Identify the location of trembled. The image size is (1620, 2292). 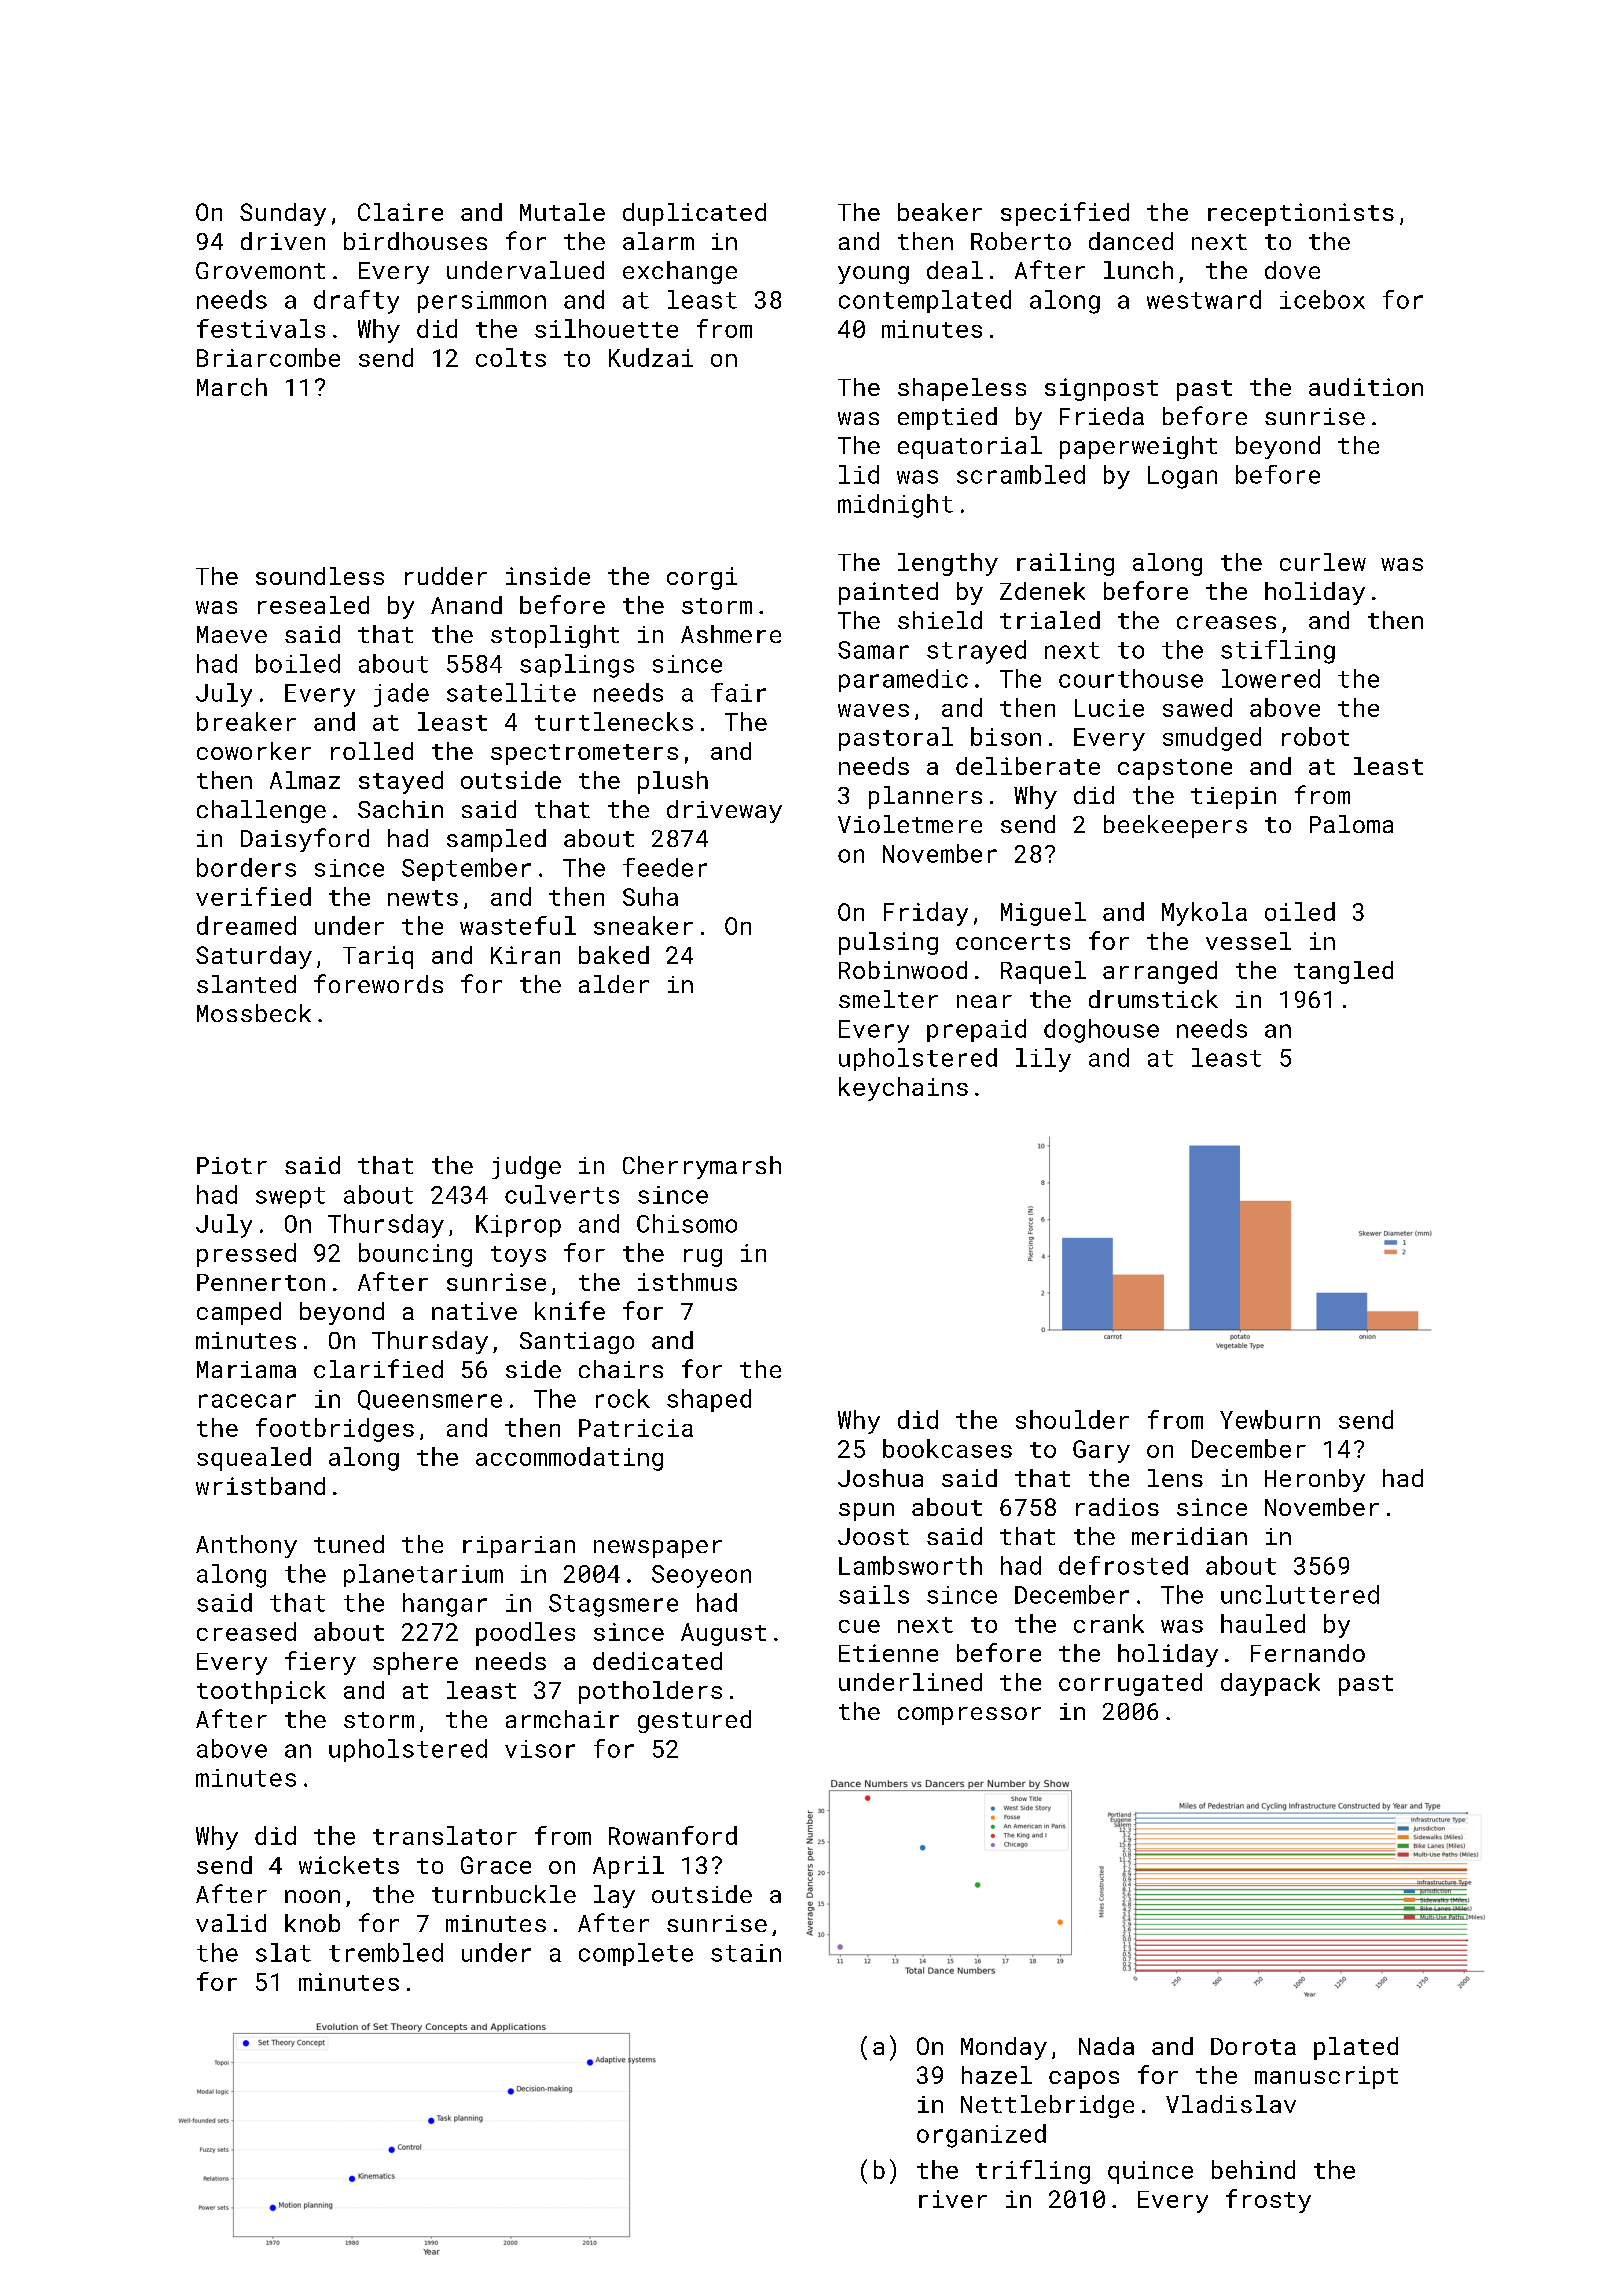
(386, 1952).
